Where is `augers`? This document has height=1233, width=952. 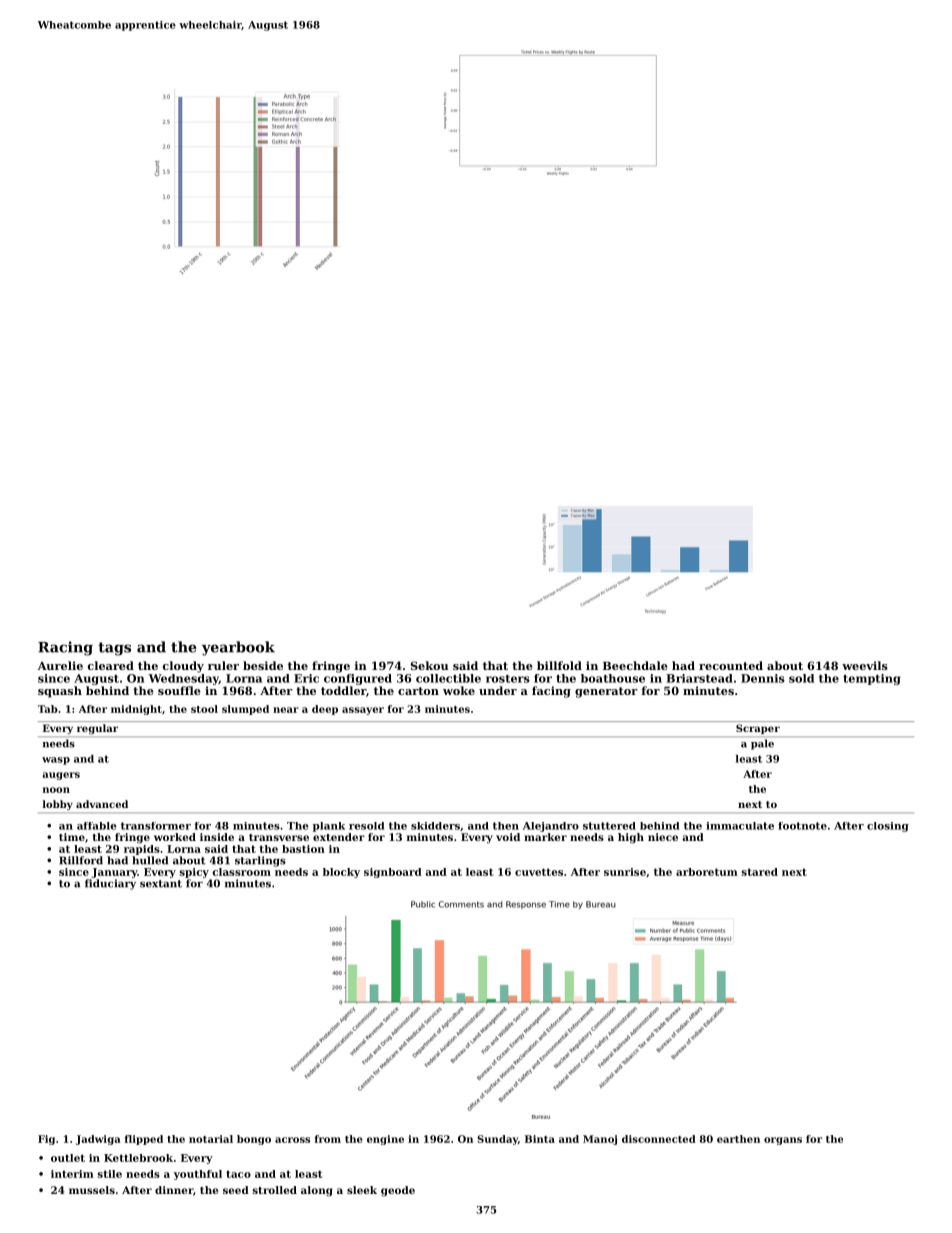
augers is located at coordinates (61, 776).
